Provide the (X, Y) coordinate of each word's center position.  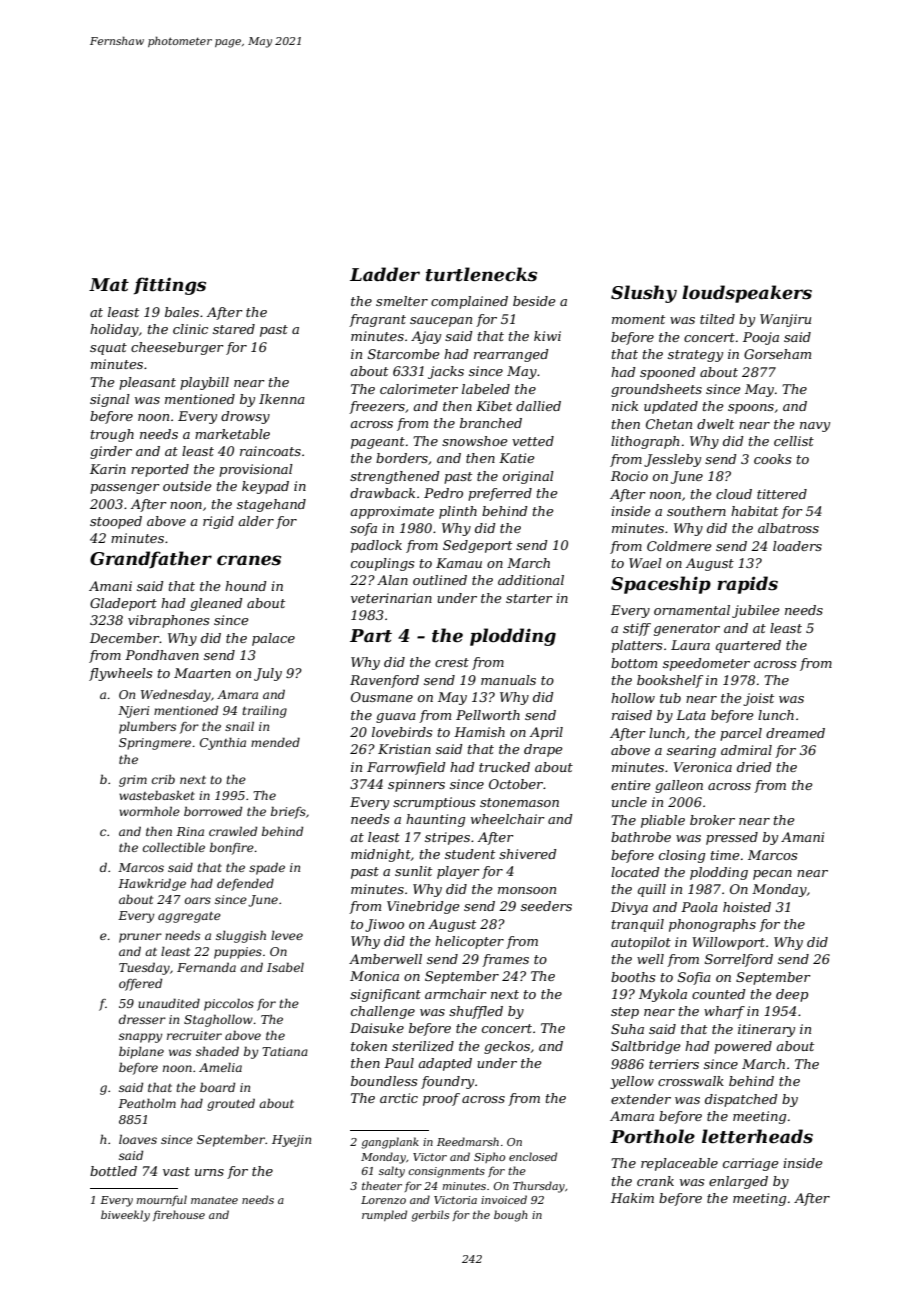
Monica (374, 976)
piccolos (229, 1004)
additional (531, 580)
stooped (116, 522)
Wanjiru (785, 320)
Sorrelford (739, 960)
